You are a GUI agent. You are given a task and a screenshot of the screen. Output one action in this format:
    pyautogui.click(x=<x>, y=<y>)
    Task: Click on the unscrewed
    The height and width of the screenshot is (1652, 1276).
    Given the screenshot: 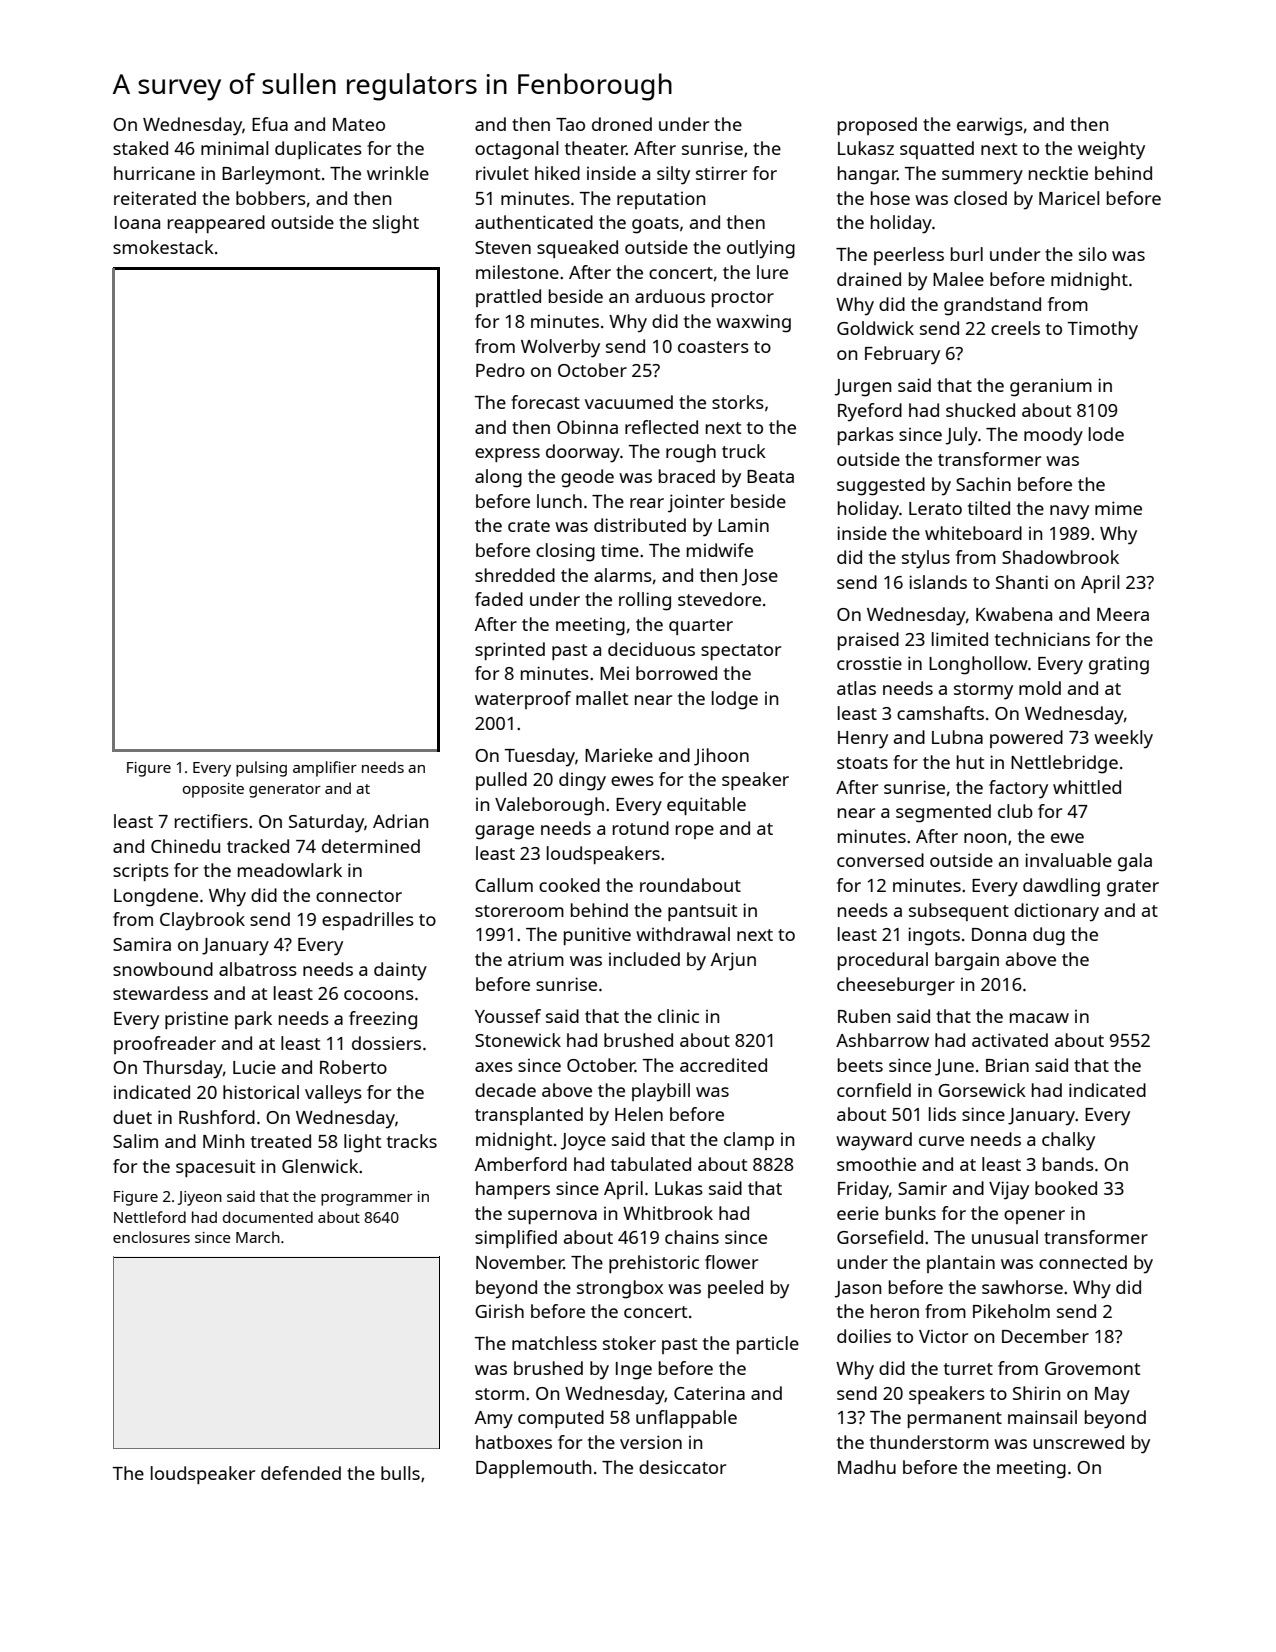 What is the action you would take?
    pyautogui.click(x=1078, y=1442)
